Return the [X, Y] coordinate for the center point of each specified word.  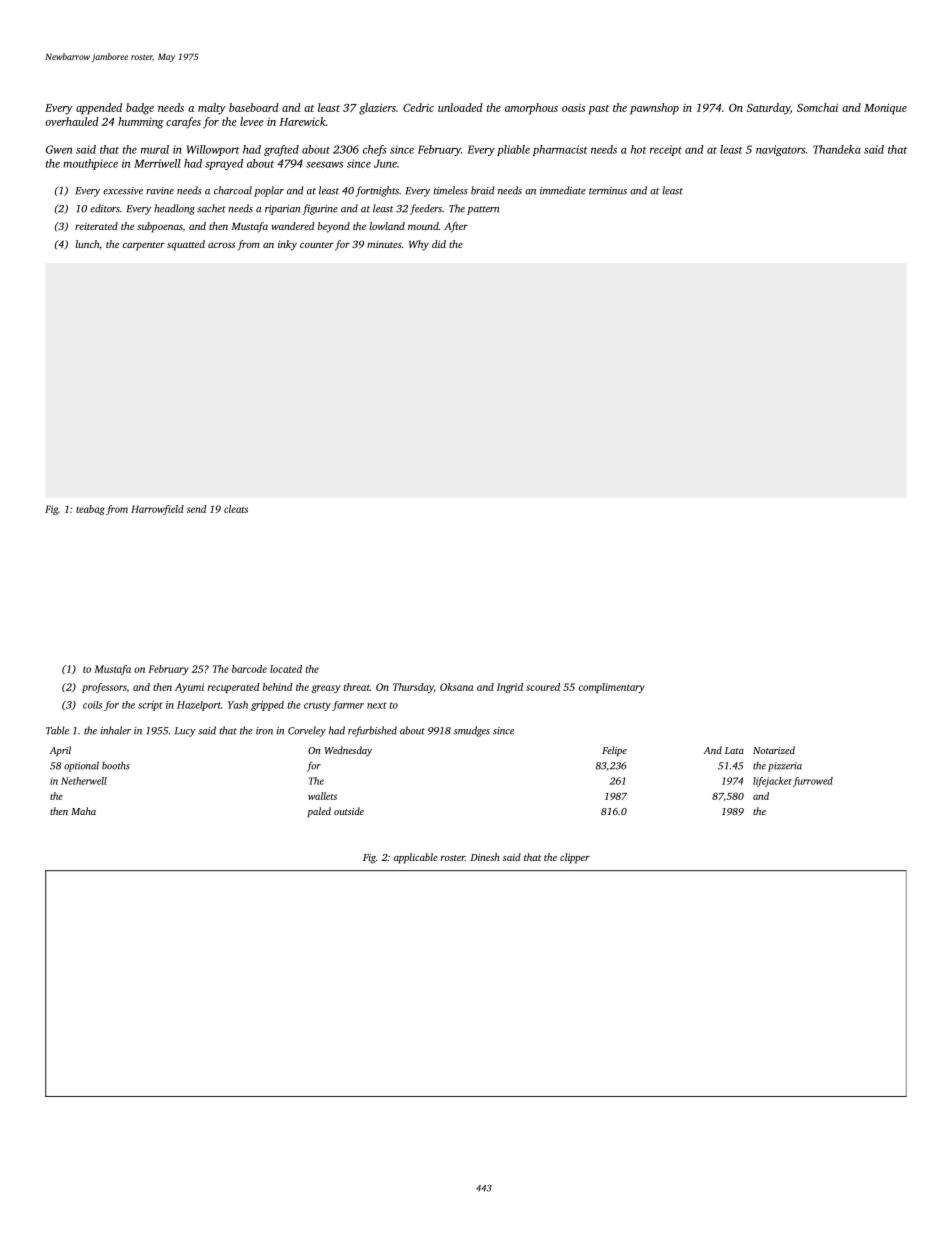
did [439, 244]
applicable [415, 858]
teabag [90, 510]
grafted [281, 150]
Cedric [418, 107]
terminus [608, 191]
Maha [83, 811]
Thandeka [837, 149]
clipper [575, 858]
